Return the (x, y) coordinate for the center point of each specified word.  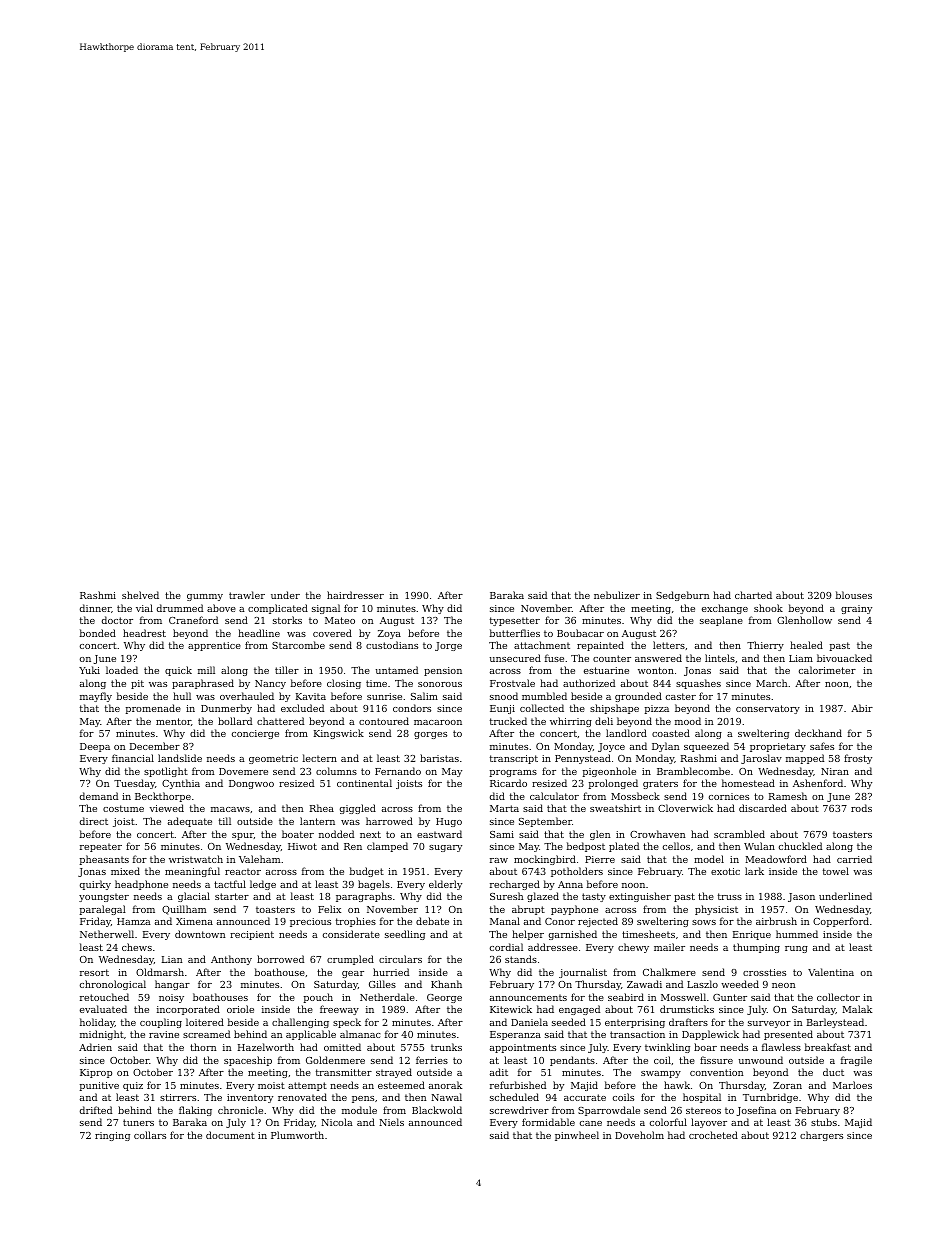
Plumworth (297, 1135)
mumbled (544, 696)
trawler (247, 595)
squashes (698, 684)
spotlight (166, 772)
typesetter (515, 621)
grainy (856, 609)
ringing (112, 1136)
